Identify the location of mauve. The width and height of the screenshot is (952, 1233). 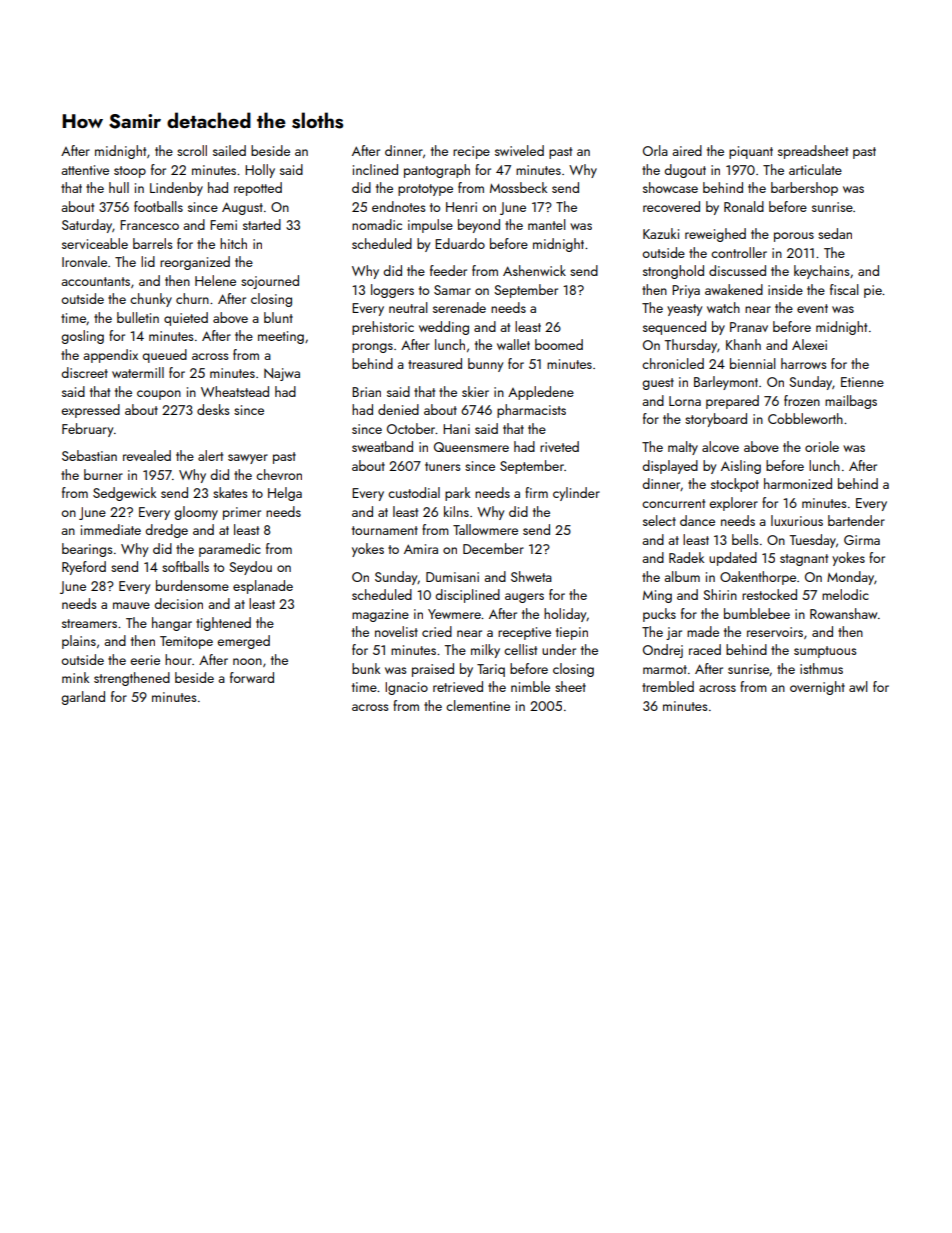
(131, 605).
